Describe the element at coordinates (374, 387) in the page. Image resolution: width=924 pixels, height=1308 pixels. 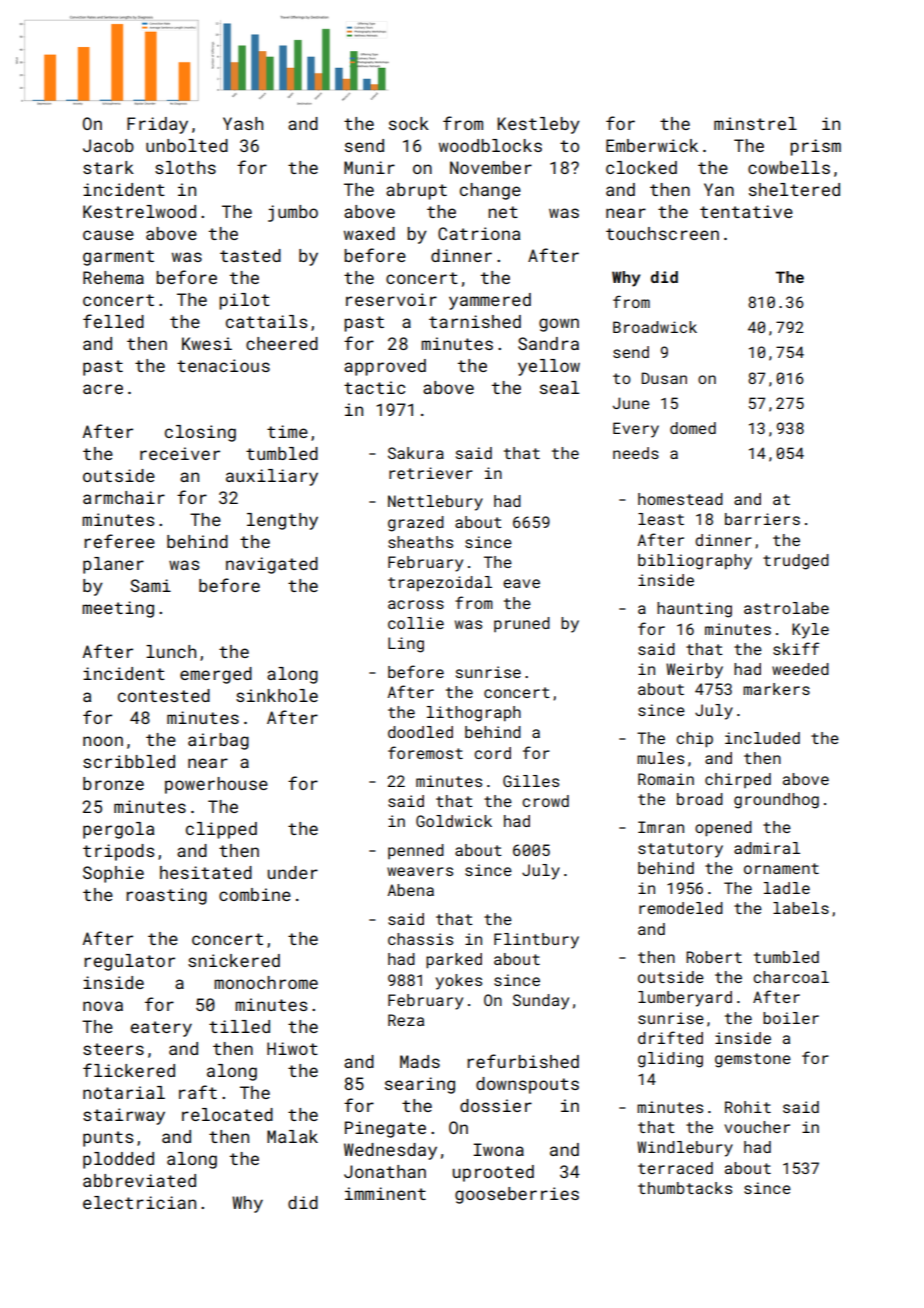
I see `tactic` at that location.
